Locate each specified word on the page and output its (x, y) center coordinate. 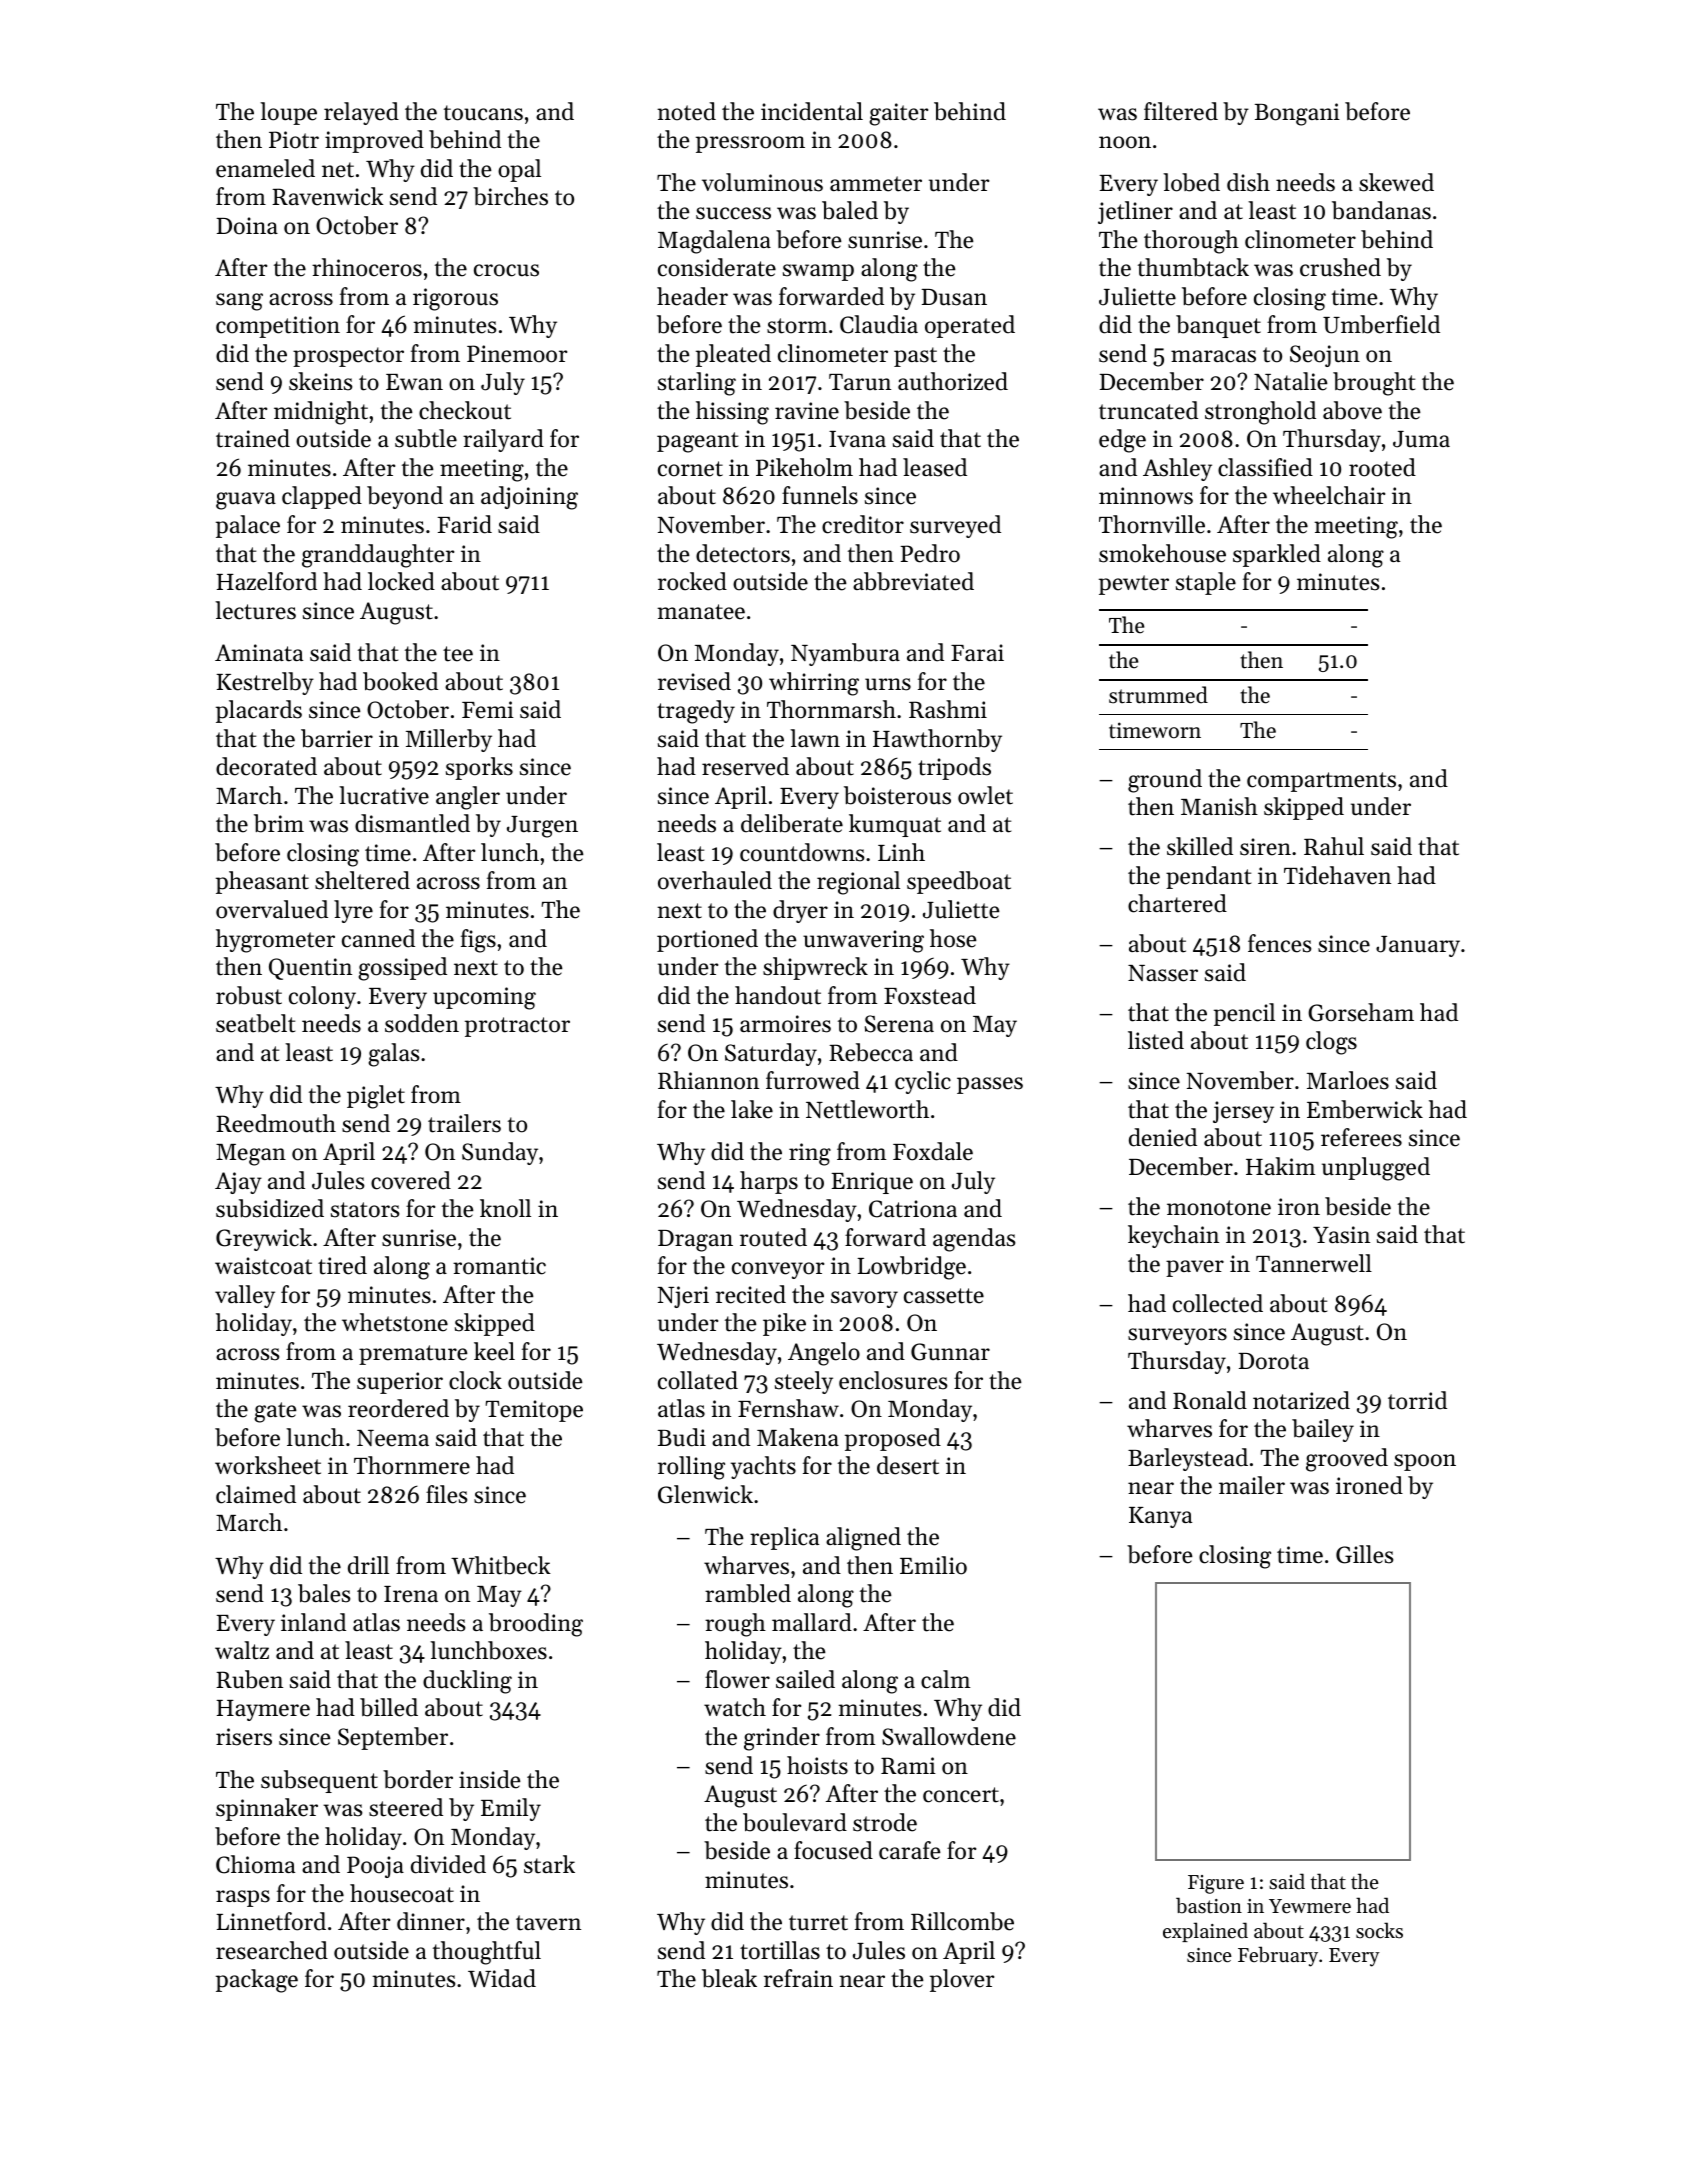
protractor (517, 1027)
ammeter (876, 184)
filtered (1181, 111)
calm (945, 1679)
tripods (954, 768)
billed (389, 1707)
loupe (288, 113)
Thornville (1152, 524)
